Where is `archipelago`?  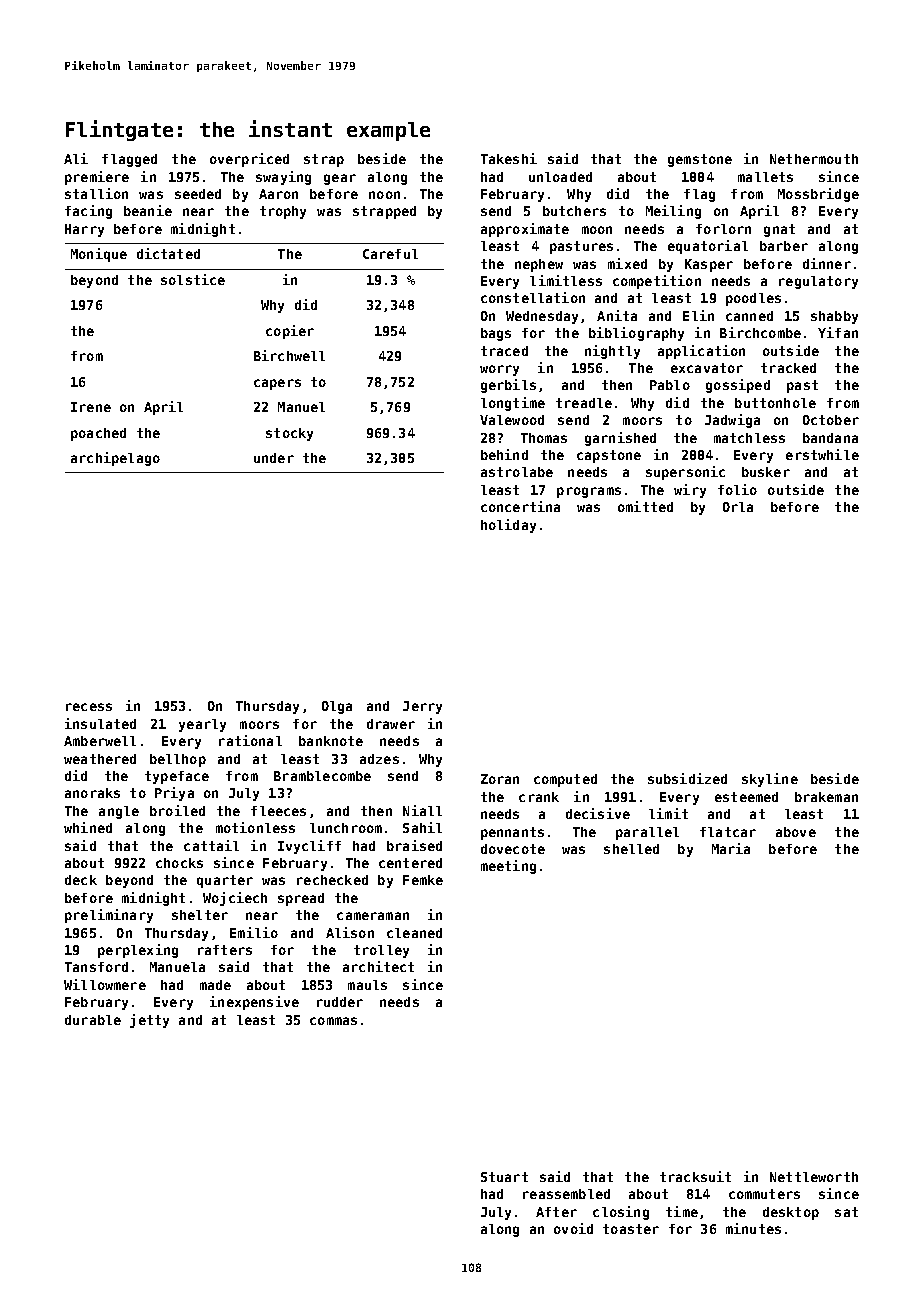 archipelago is located at coordinates (115, 459).
